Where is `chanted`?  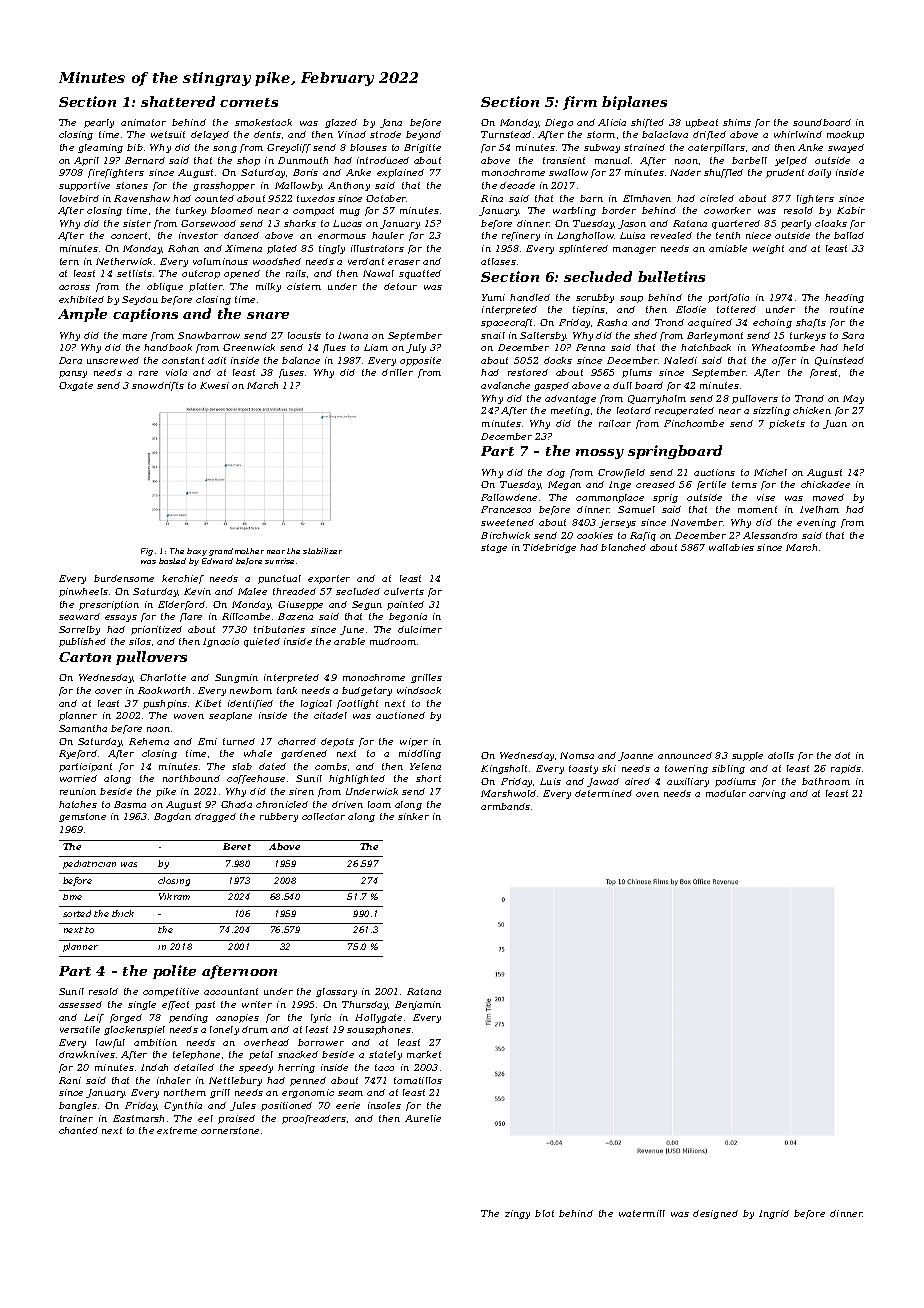 chanted is located at coordinates (78, 1130).
